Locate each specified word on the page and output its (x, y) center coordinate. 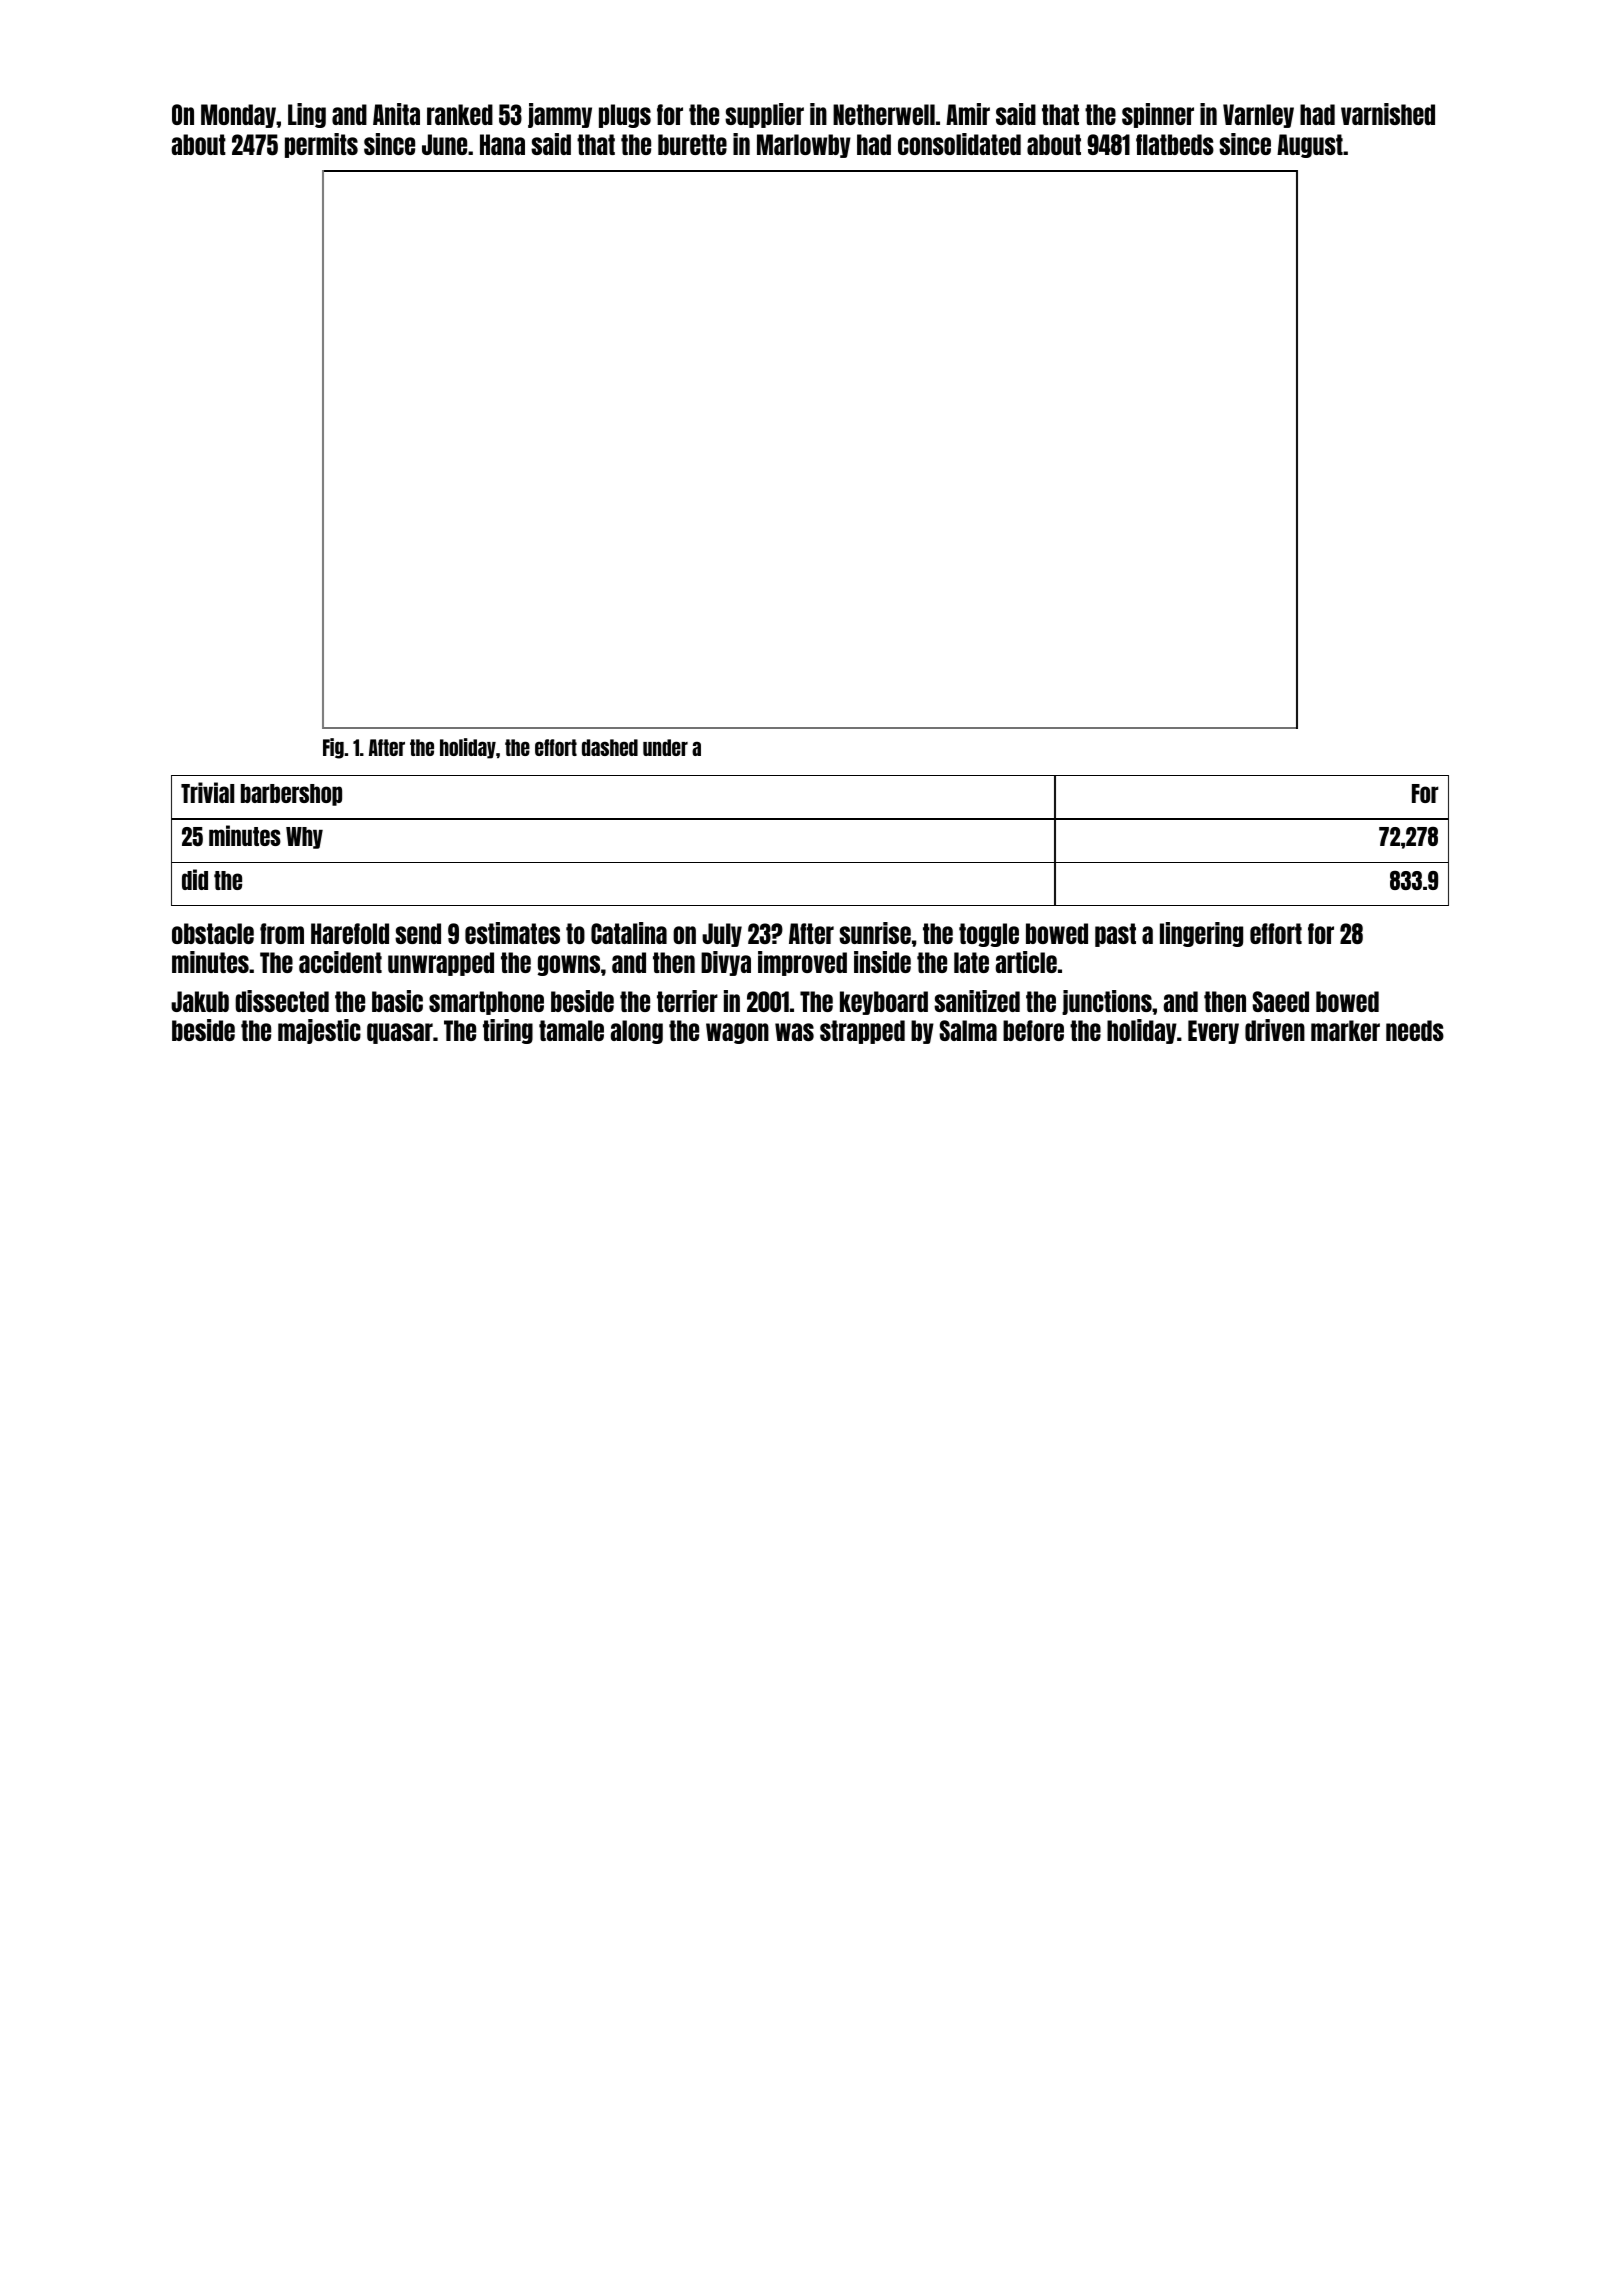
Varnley (1258, 116)
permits (321, 145)
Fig (333, 748)
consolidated (959, 144)
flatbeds (1175, 144)
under (665, 747)
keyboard (884, 1003)
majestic (319, 1031)
